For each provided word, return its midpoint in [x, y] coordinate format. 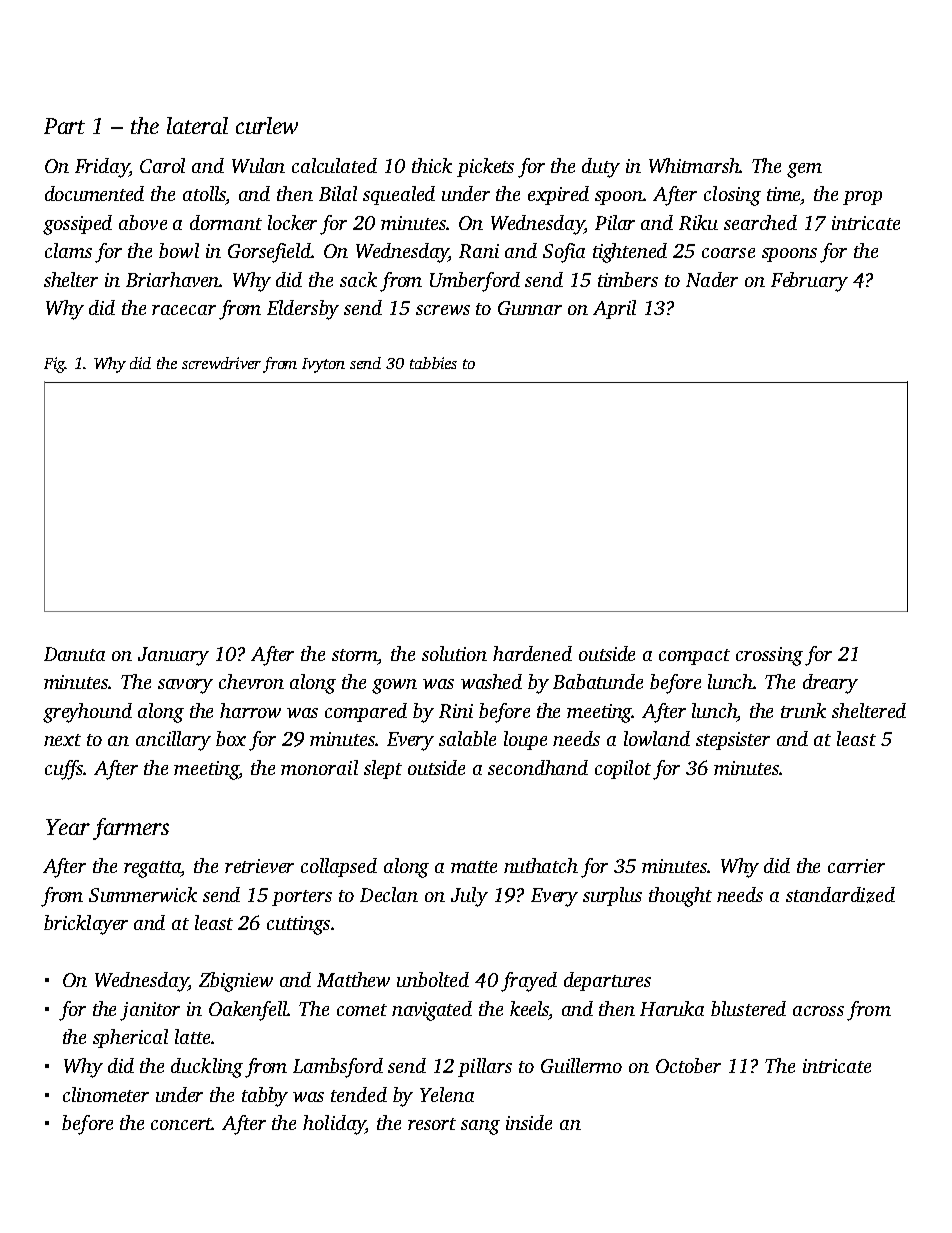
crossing [769, 656]
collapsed [339, 867]
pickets [485, 167]
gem [804, 170]
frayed [529, 982]
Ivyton [323, 365]
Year [68, 827]
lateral [197, 125]
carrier [856, 866]
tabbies [433, 363]
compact [694, 657]
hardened [532, 653]
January [173, 656]
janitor [150, 1011]
